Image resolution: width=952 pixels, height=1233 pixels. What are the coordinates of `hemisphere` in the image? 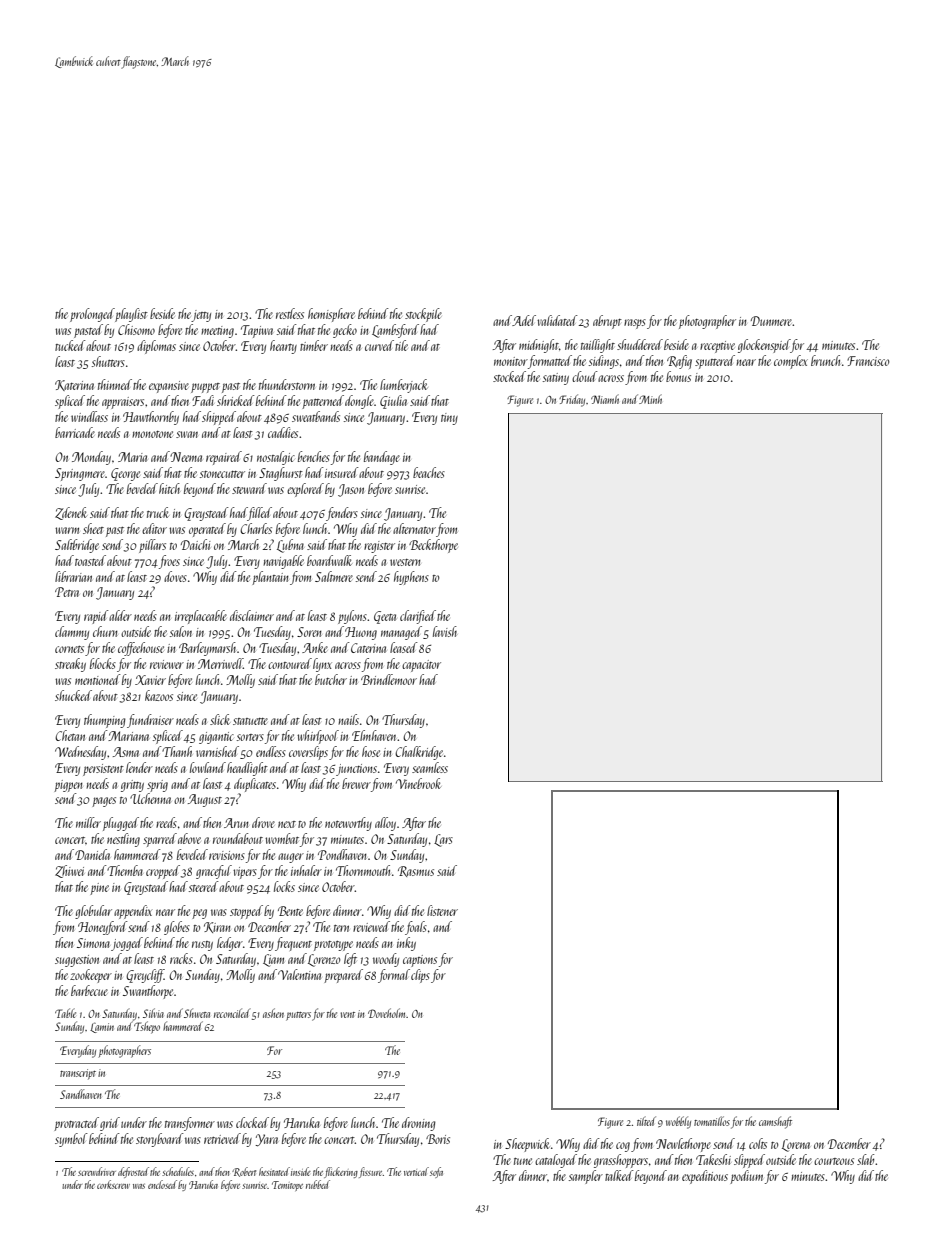 It's located at (331, 315).
